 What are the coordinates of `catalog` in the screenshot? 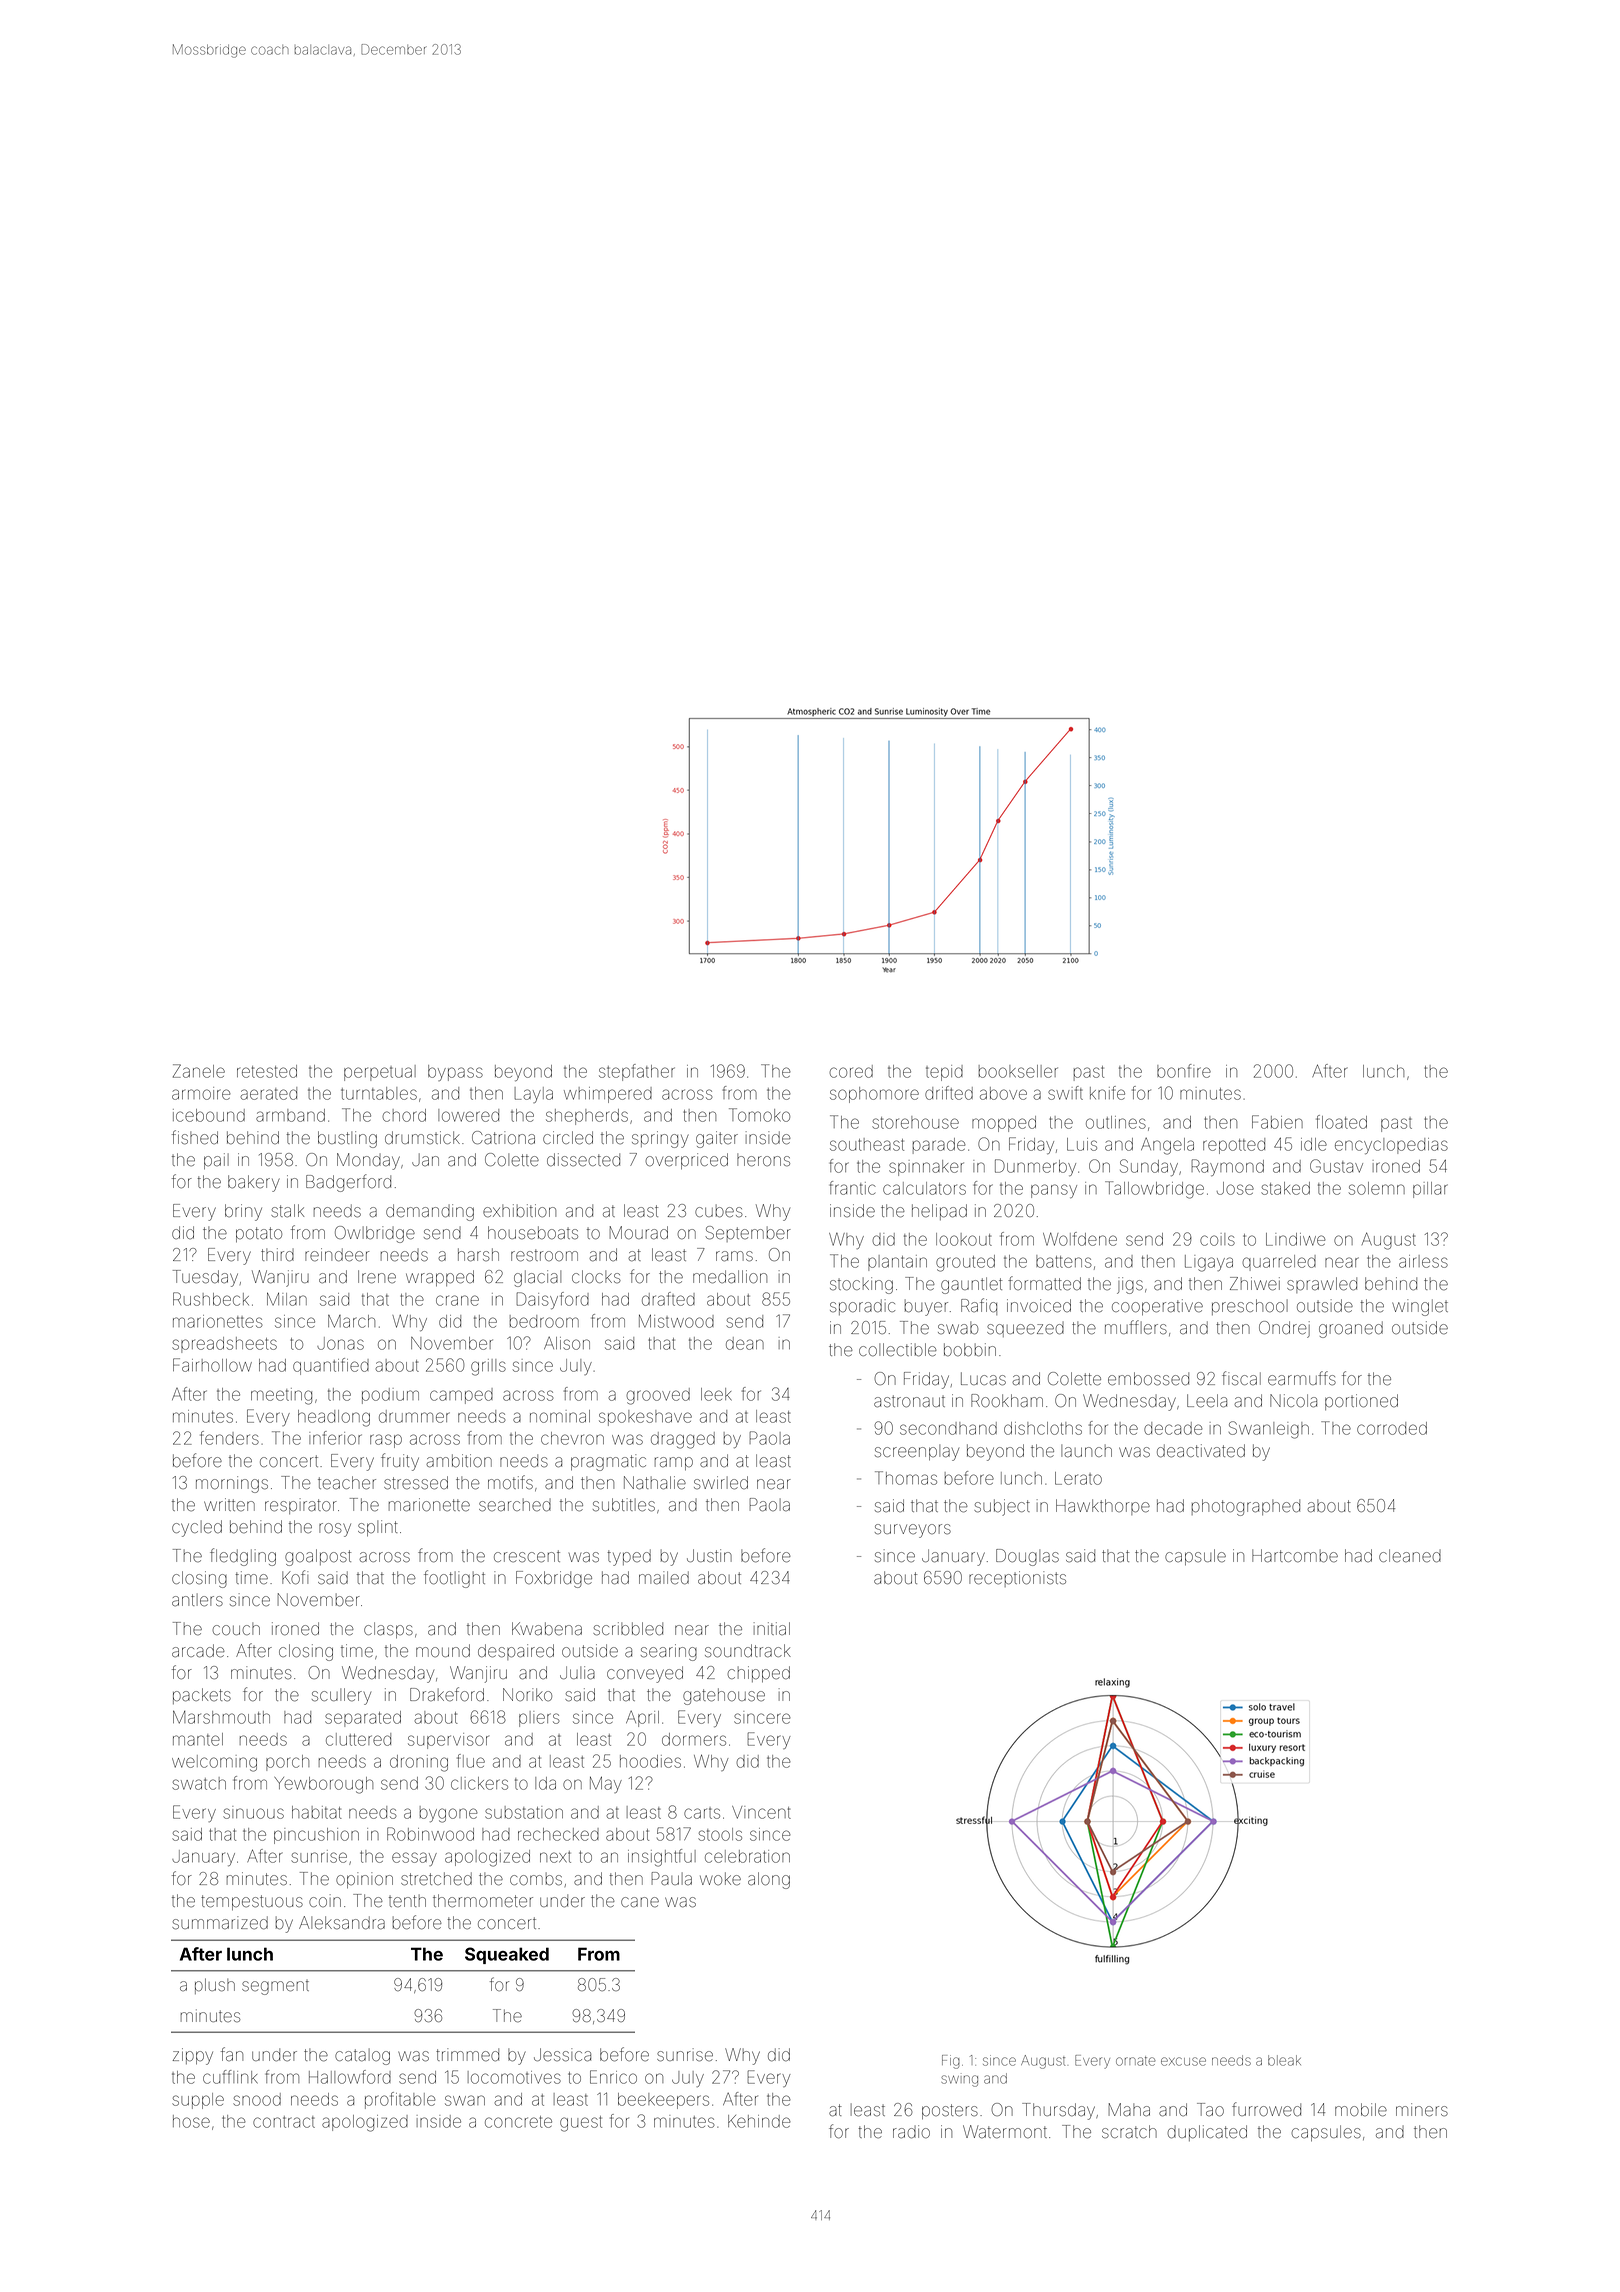 It's located at (362, 2057).
